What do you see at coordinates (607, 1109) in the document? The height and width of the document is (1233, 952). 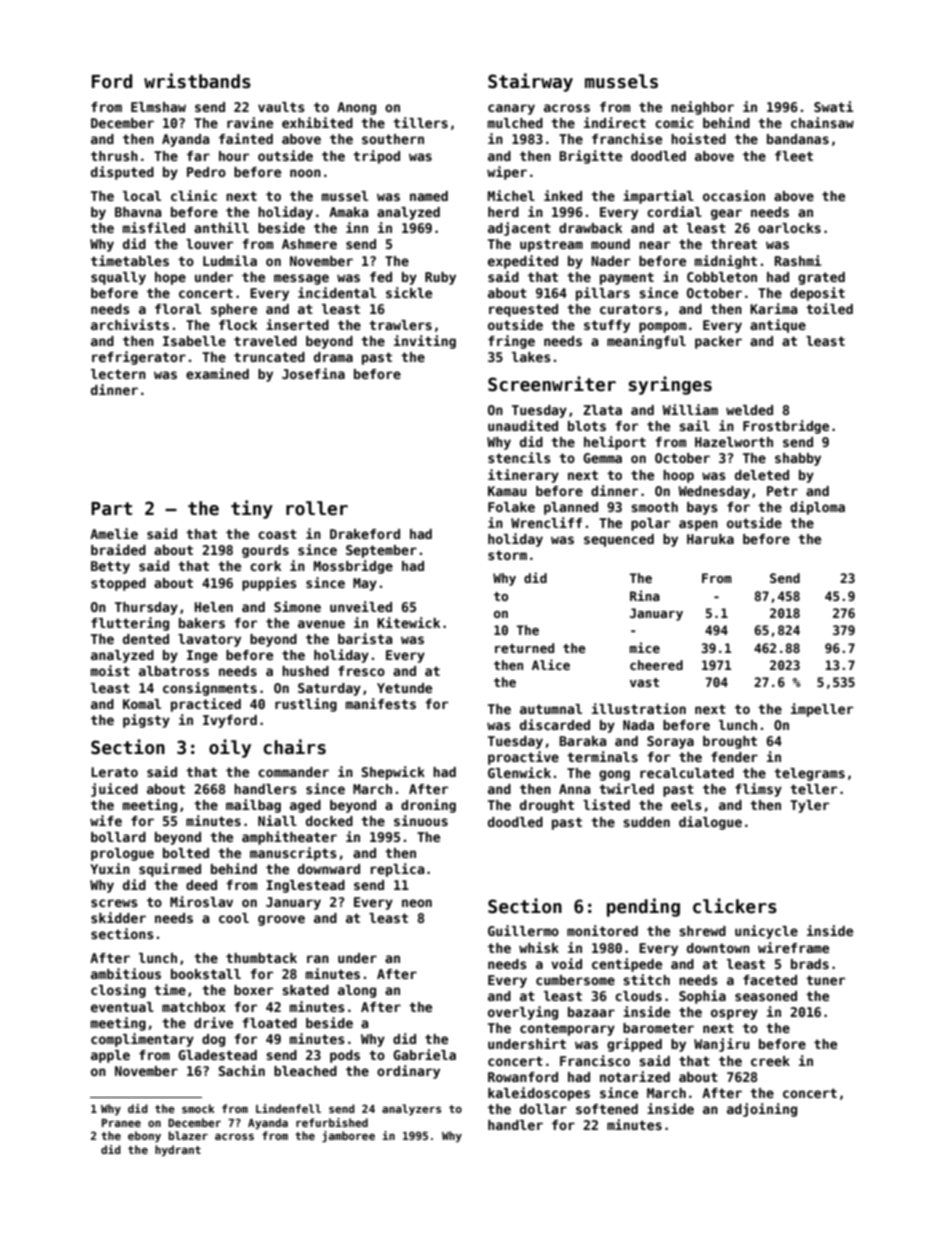 I see `softened` at bounding box center [607, 1109].
